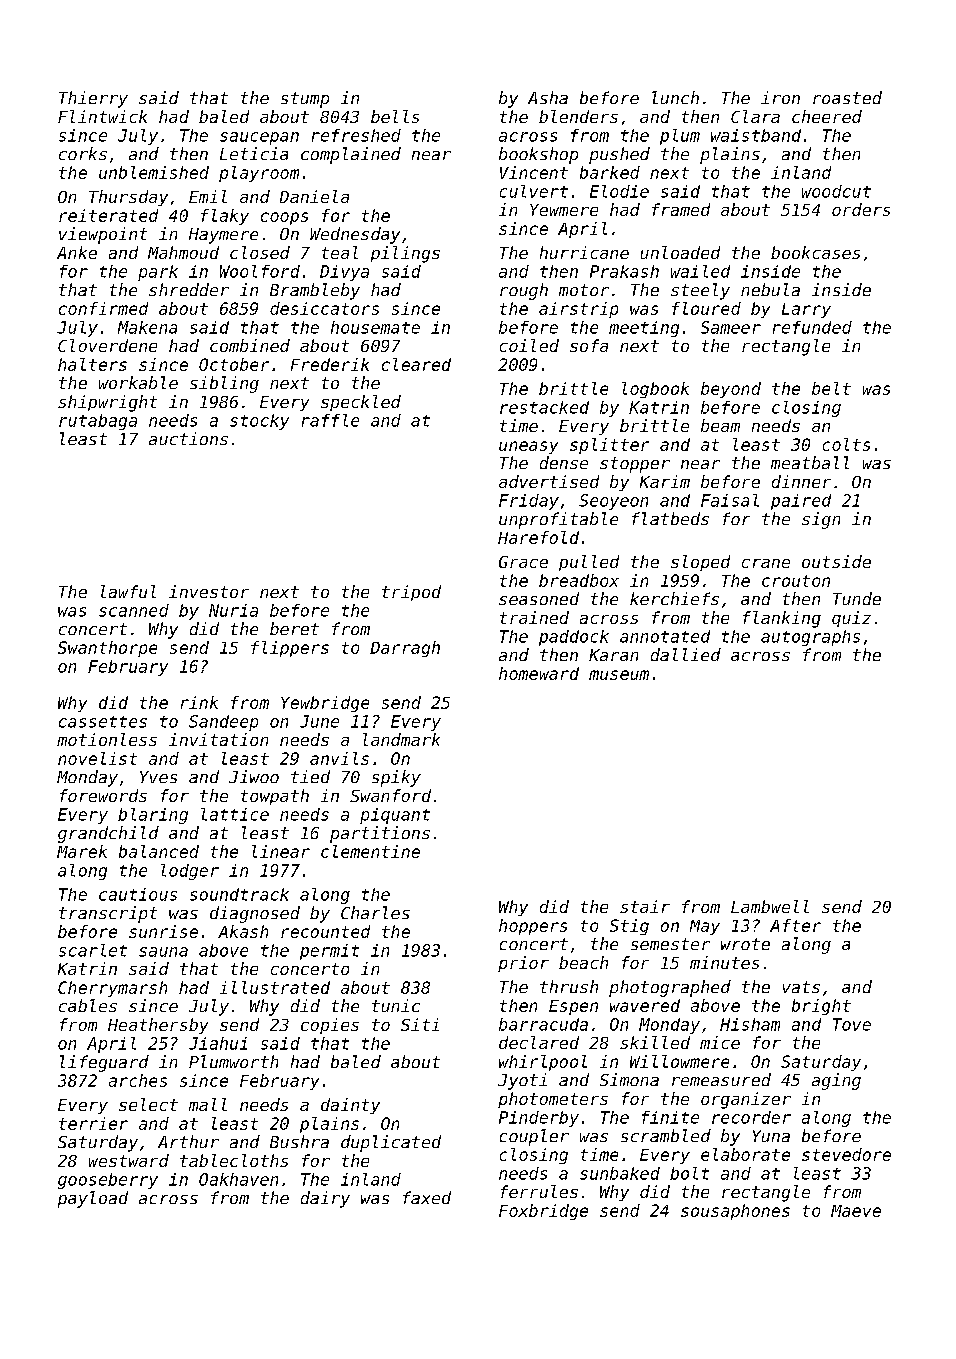 The height and width of the image is (1359, 956). What do you see at coordinates (806, 310) in the image?
I see `Larry` at bounding box center [806, 310].
